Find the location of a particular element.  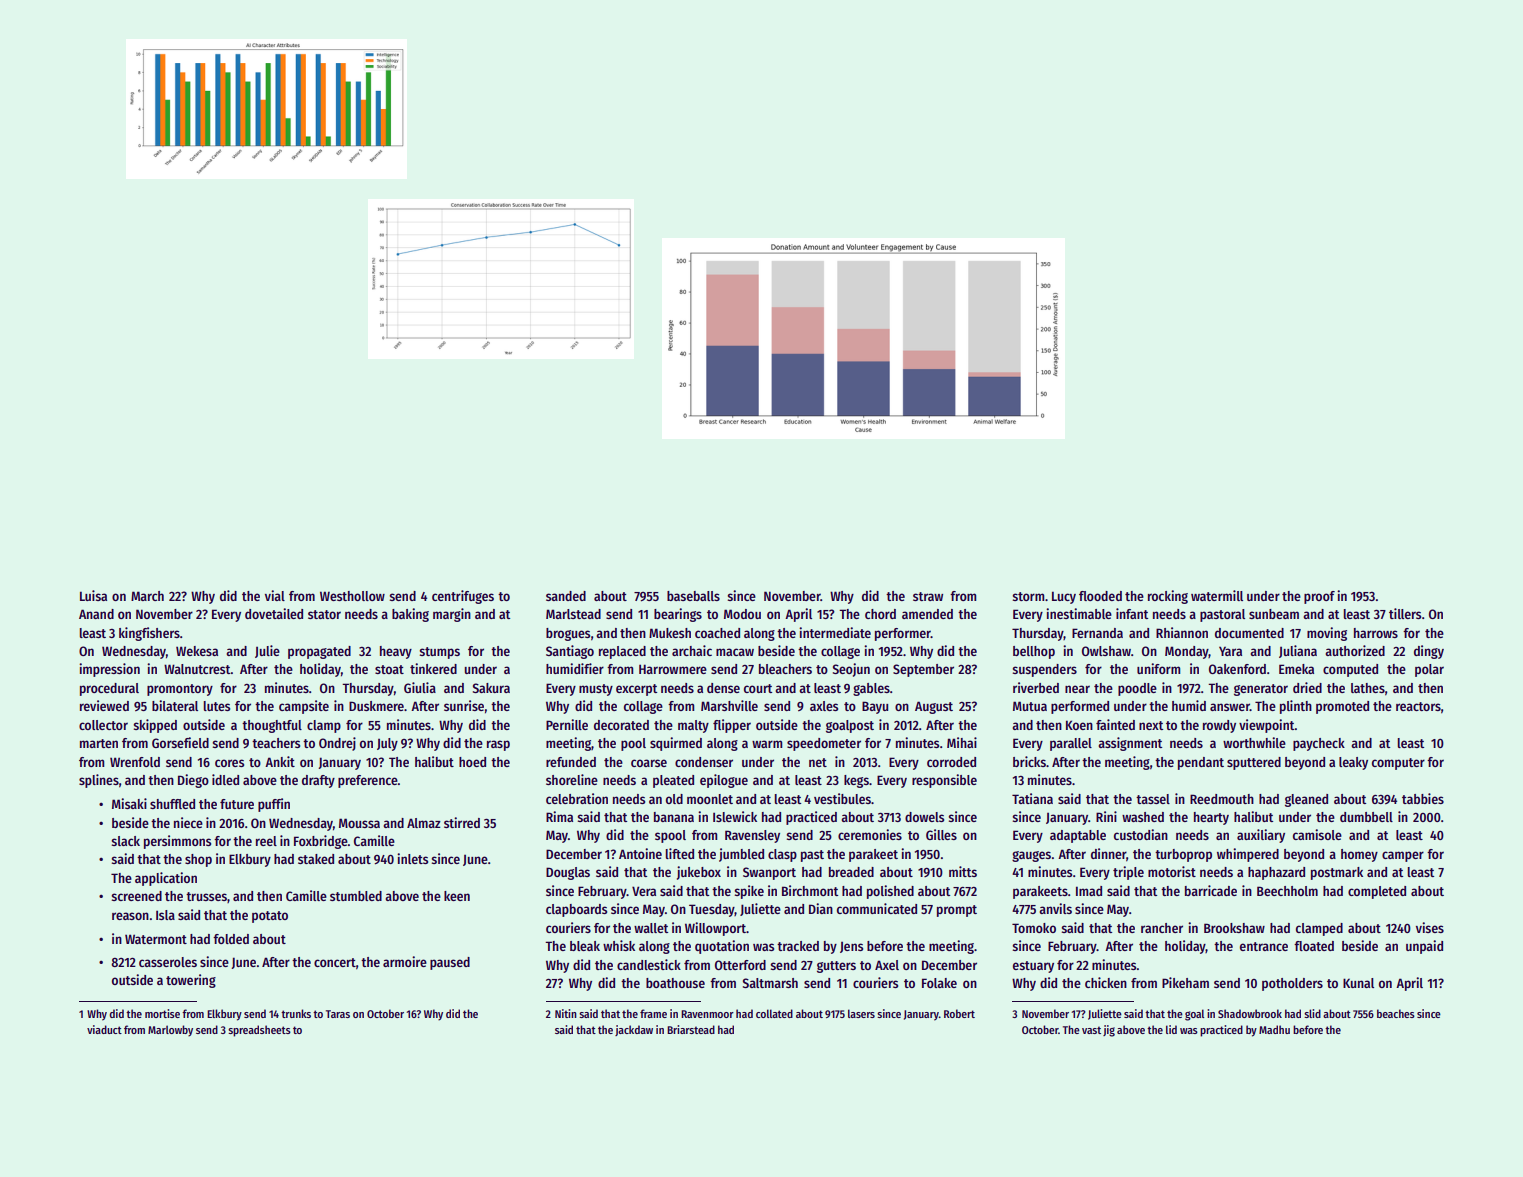

generator is located at coordinates (1261, 690).
